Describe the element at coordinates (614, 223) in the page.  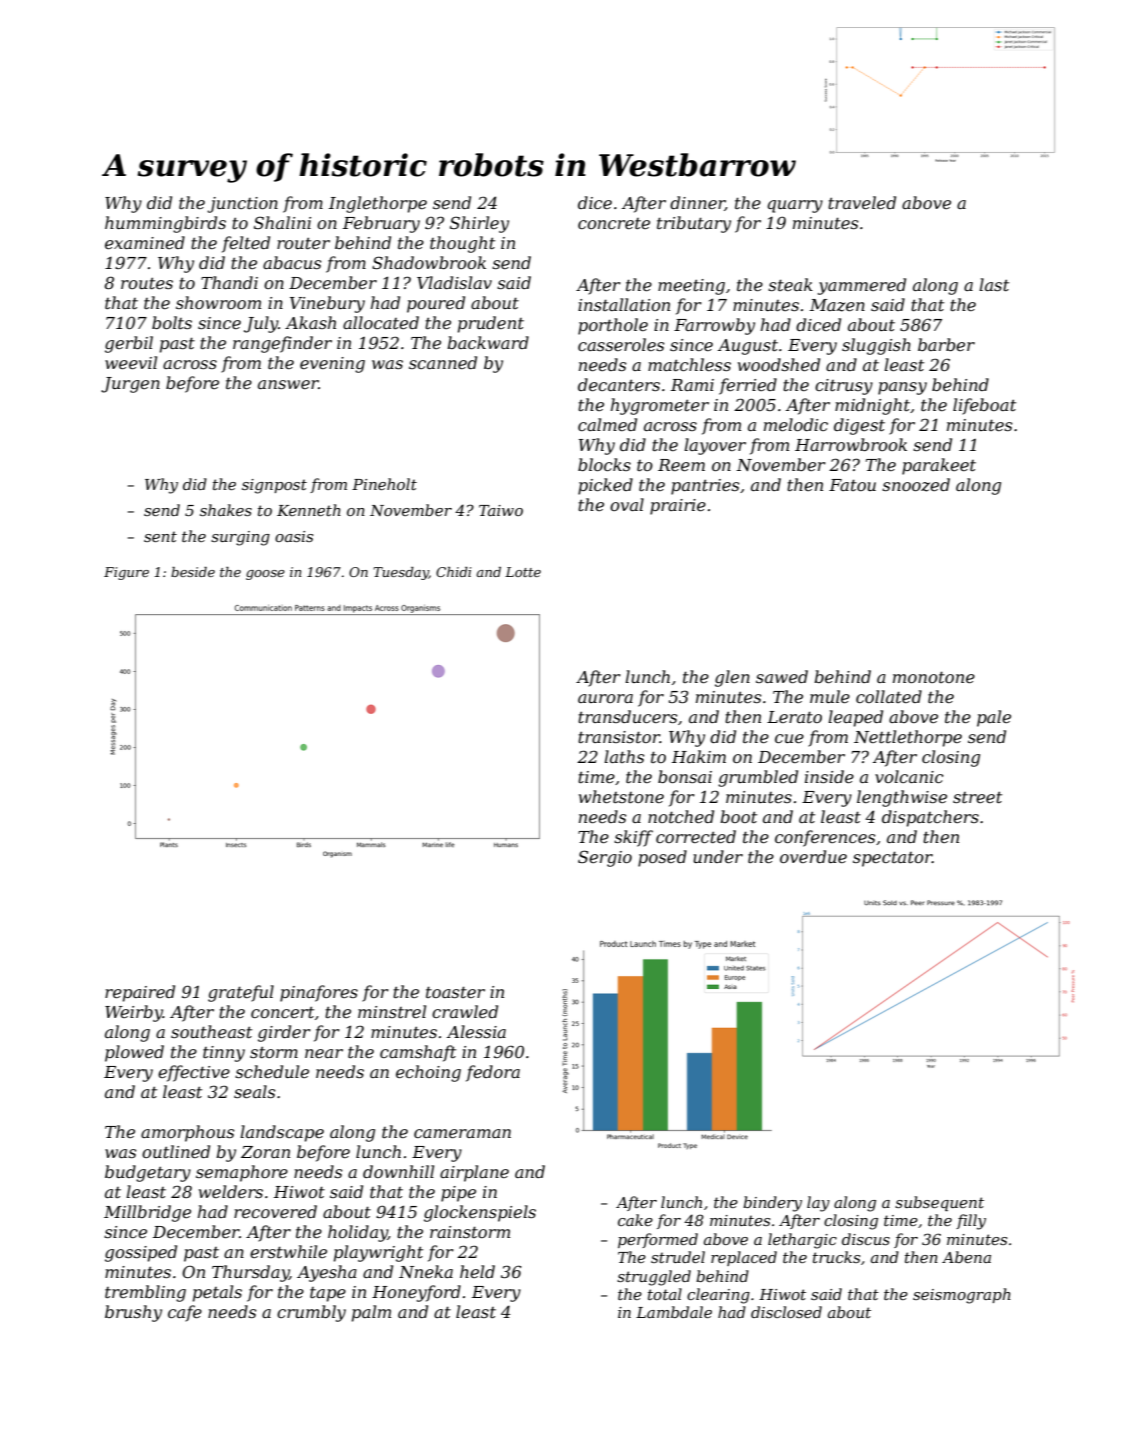
I see `concrete` at that location.
